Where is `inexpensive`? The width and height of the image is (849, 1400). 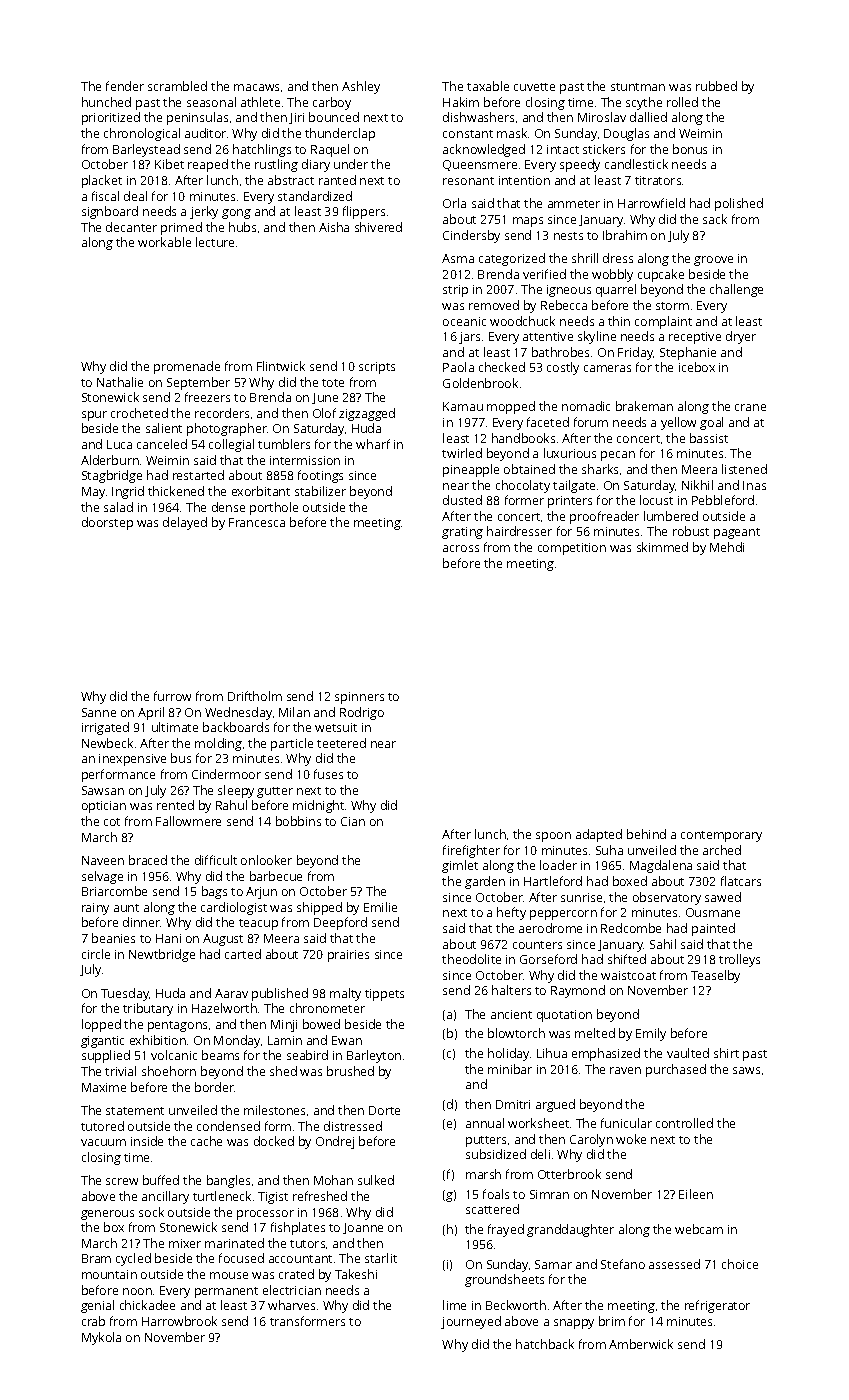 inexpensive is located at coordinates (132, 760).
